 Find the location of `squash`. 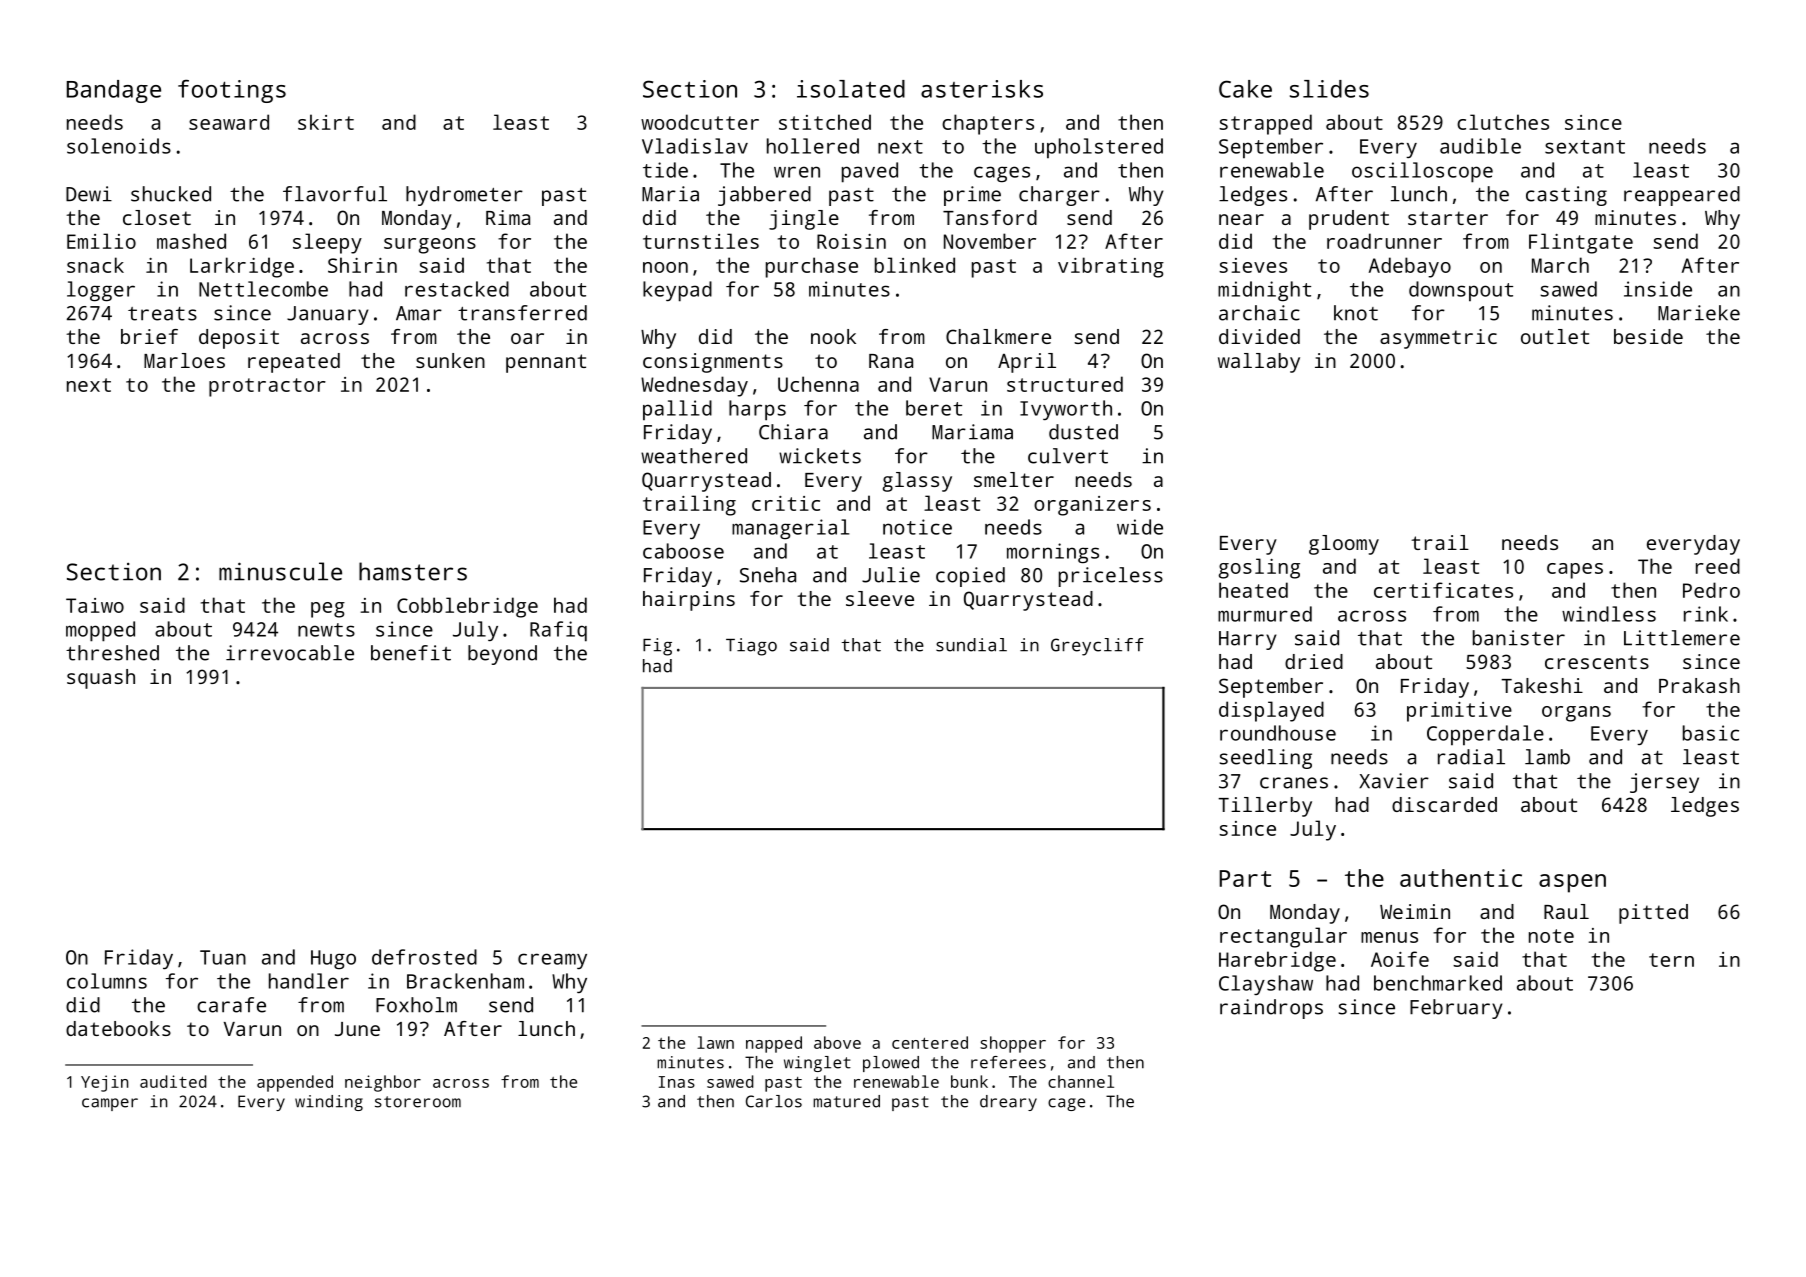

squash is located at coordinates (101, 679).
